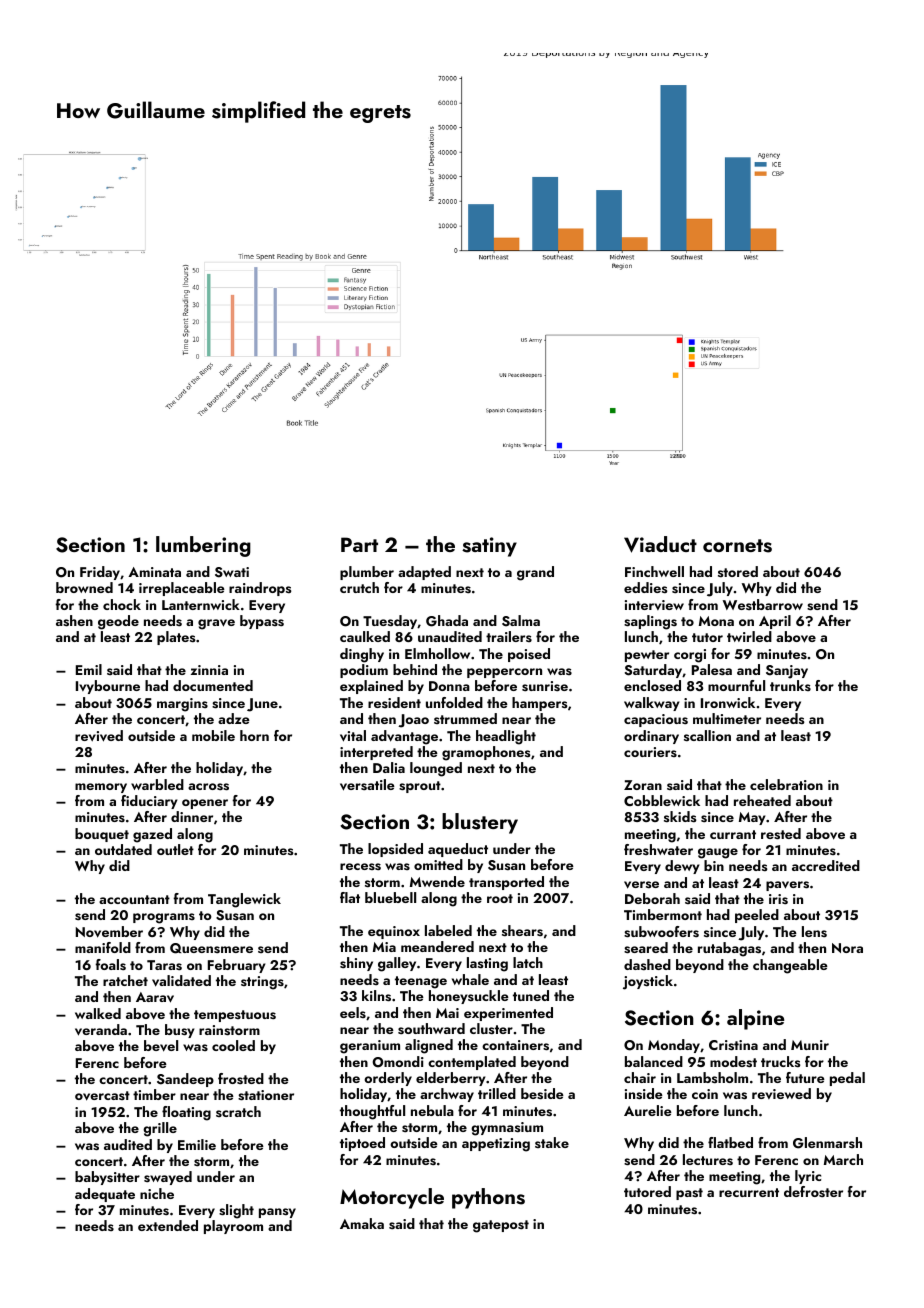 This screenshot has width=924, height=1308. Describe the element at coordinates (359, 544) in the screenshot. I see `Part` at that location.
